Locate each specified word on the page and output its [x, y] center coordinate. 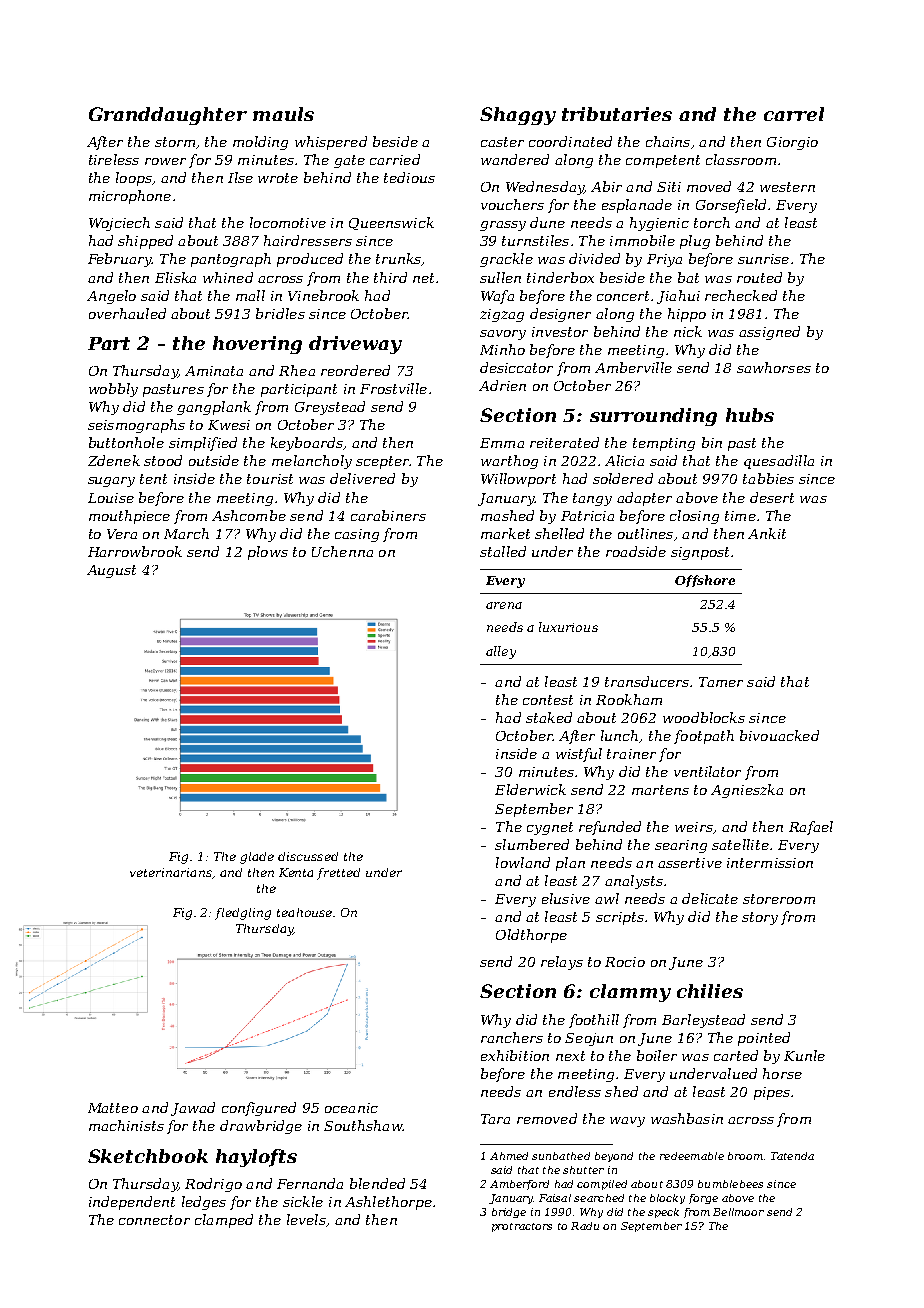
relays [562, 963]
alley [501, 652]
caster [502, 142]
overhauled [127, 313]
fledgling [243, 914]
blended [377, 1183]
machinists [126, 1125]
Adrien [502, 385]
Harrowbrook [135, 551]
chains [668, 141]
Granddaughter [168, 116]
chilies [710, 991]
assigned [769, 333]
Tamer [721, 682]
